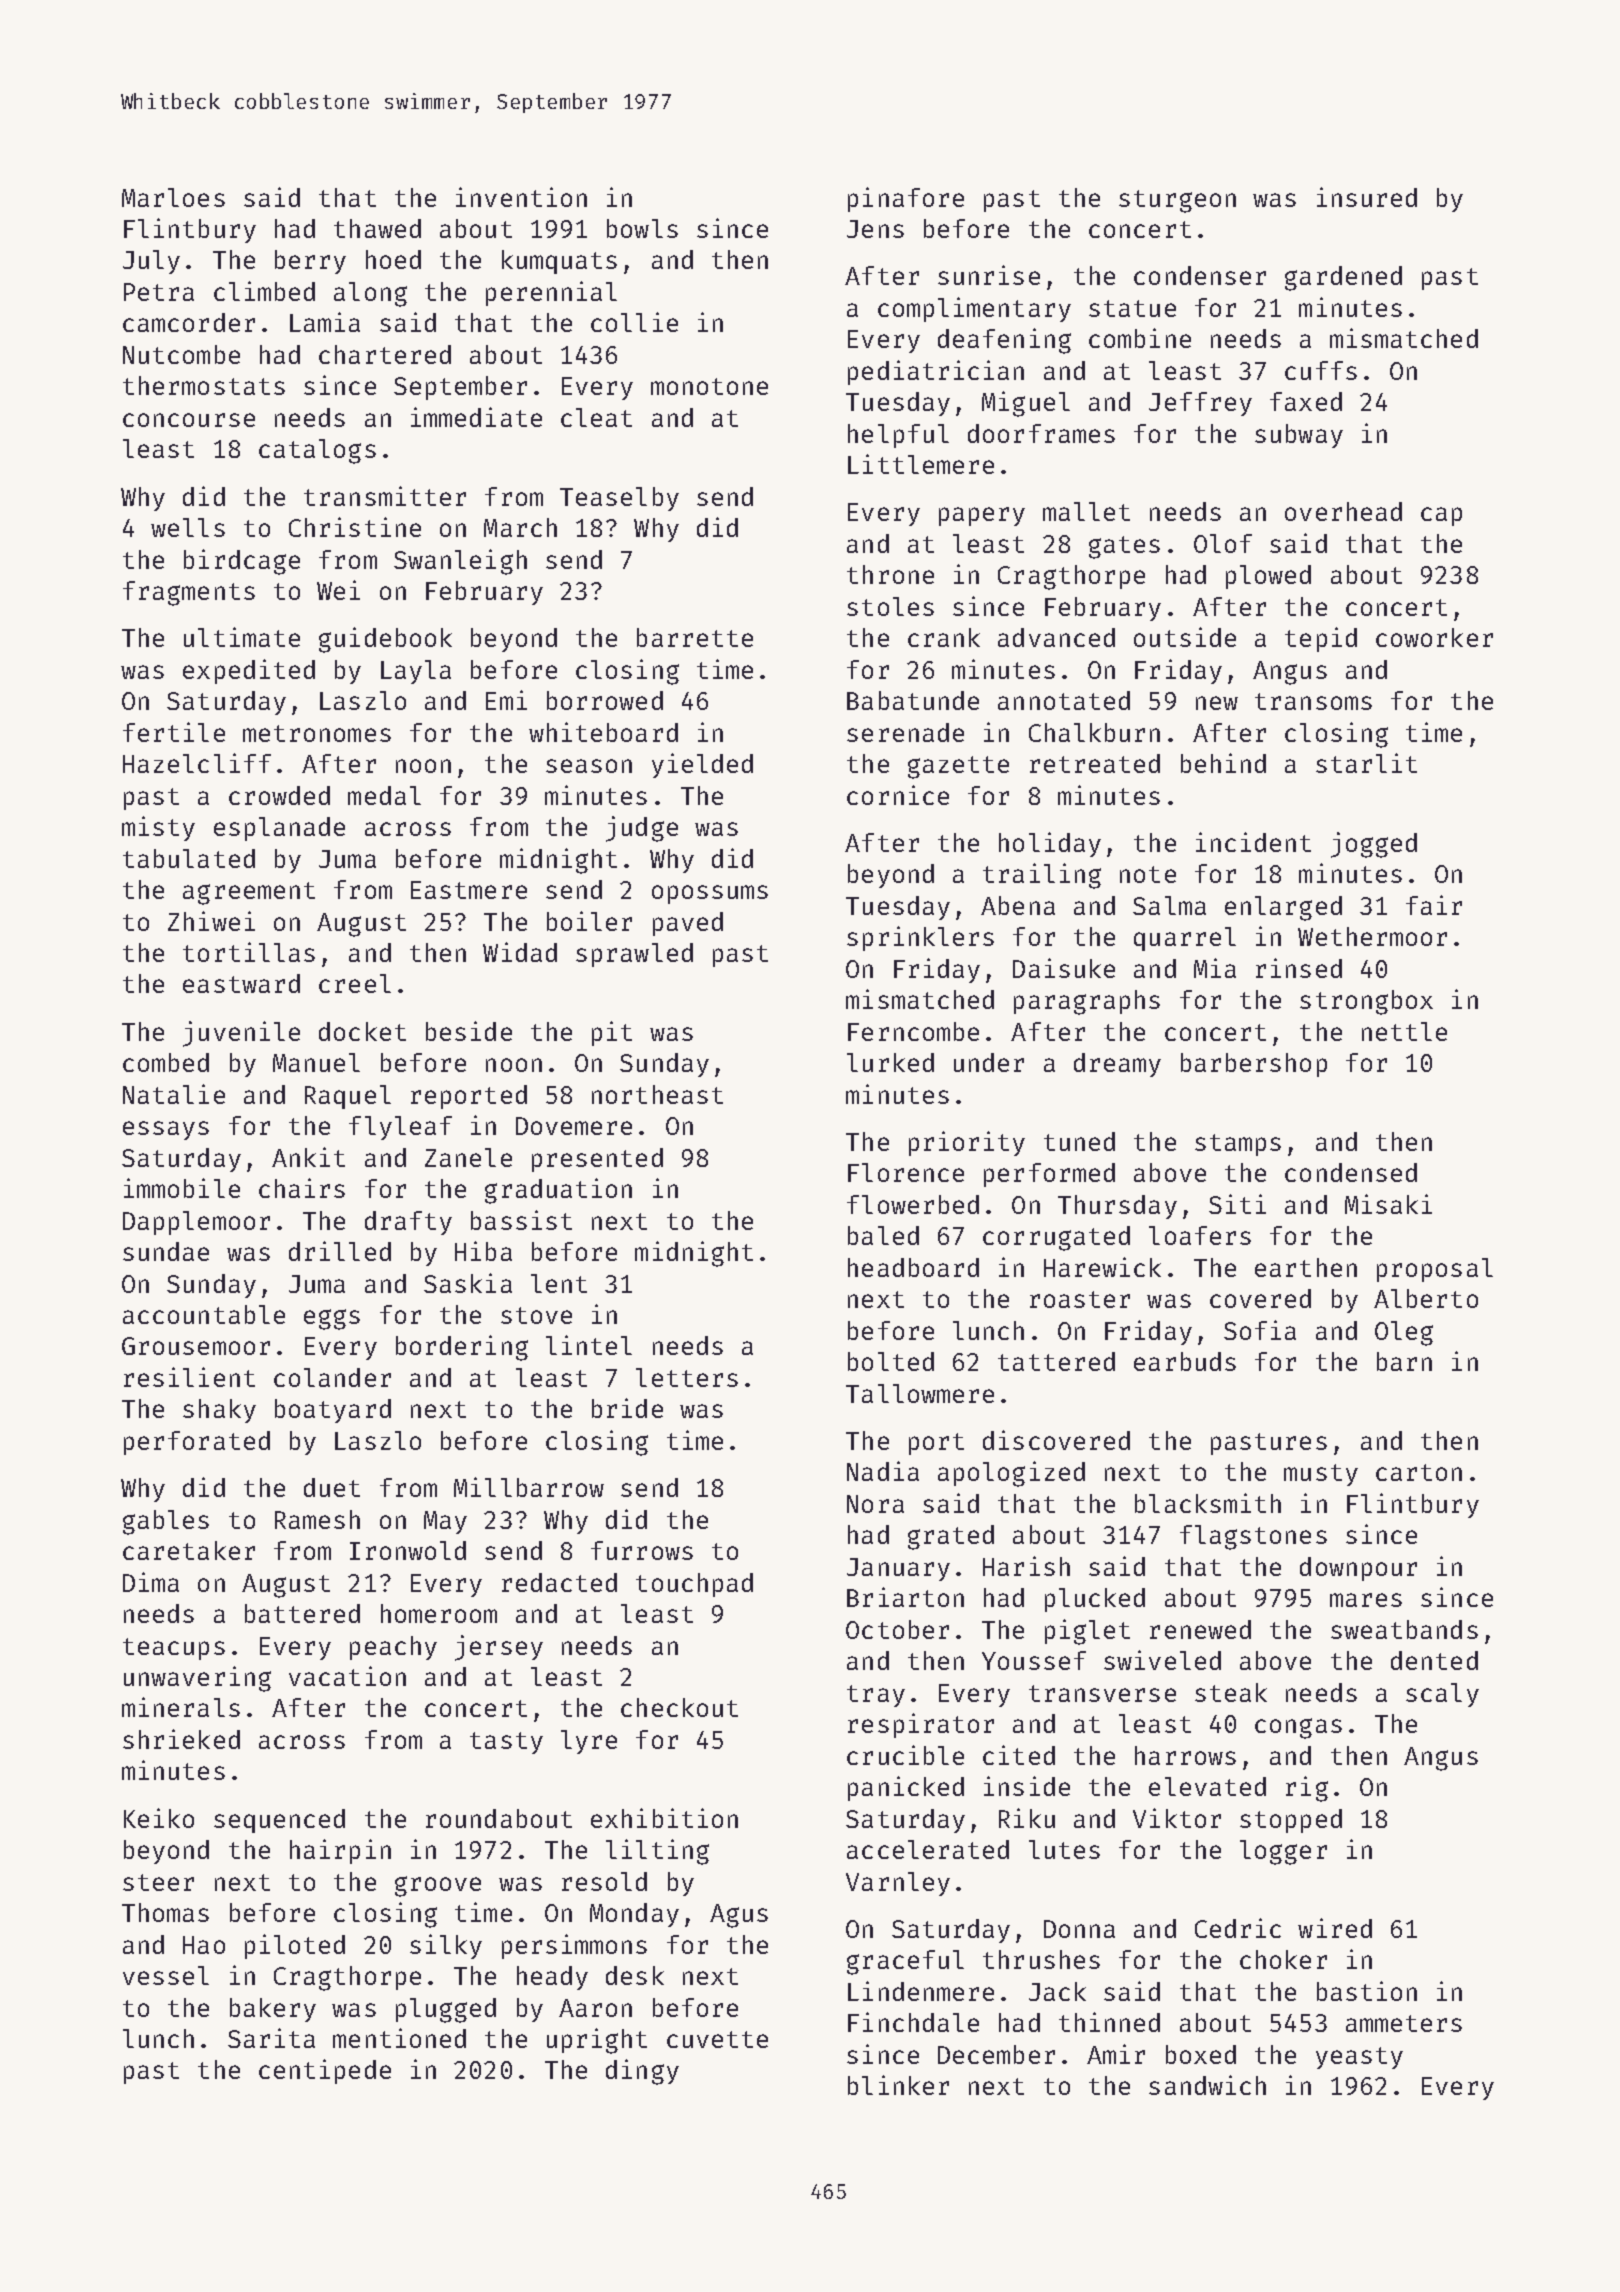  Describe the element at coordinates (370, 294) in the page. I see `along` at that location.
